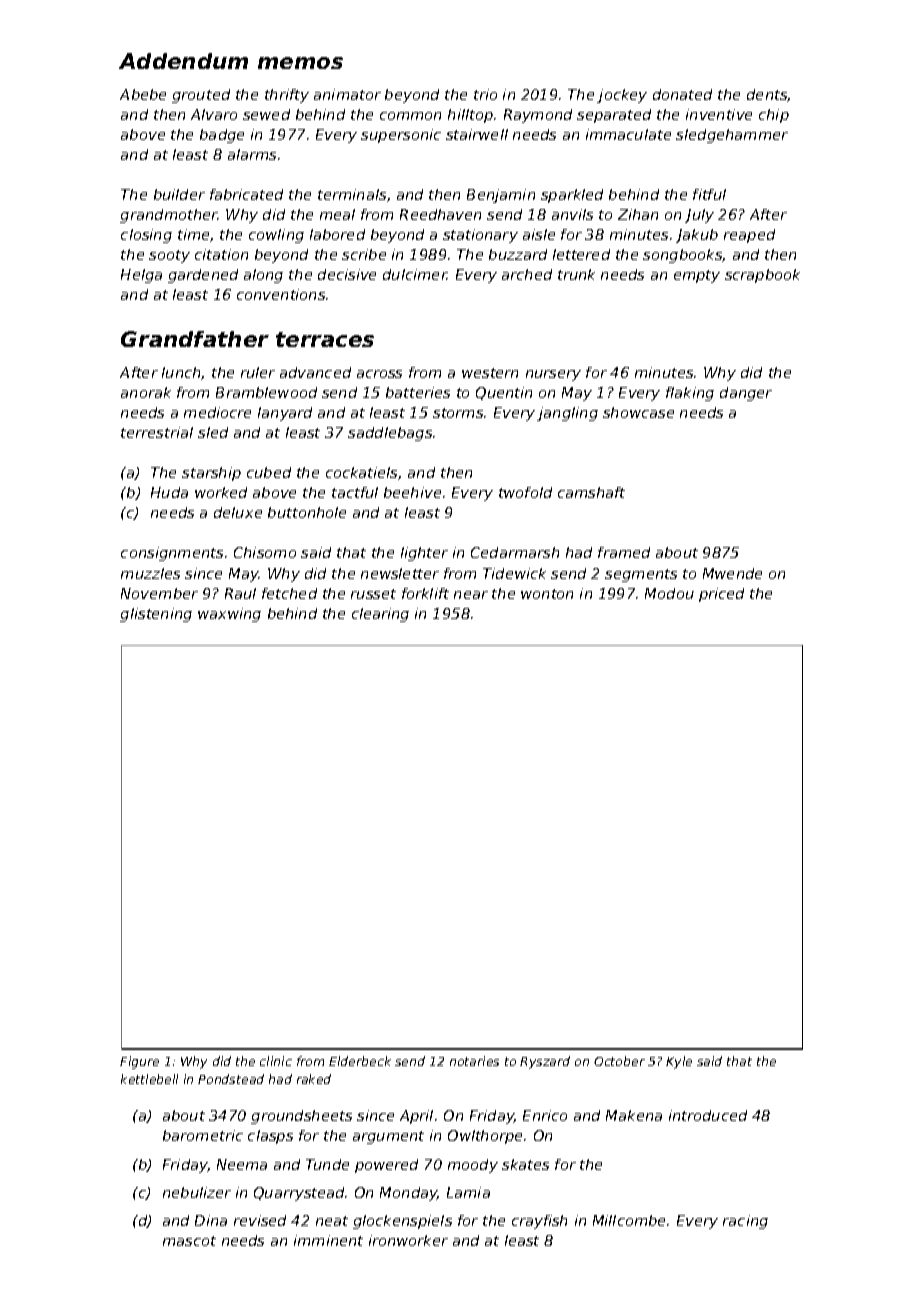 The height and width of the page is (1308, 924). What do you see at coordinates (380, 615) in the page?
I see `clearing` at bounding box center [380, 615].
